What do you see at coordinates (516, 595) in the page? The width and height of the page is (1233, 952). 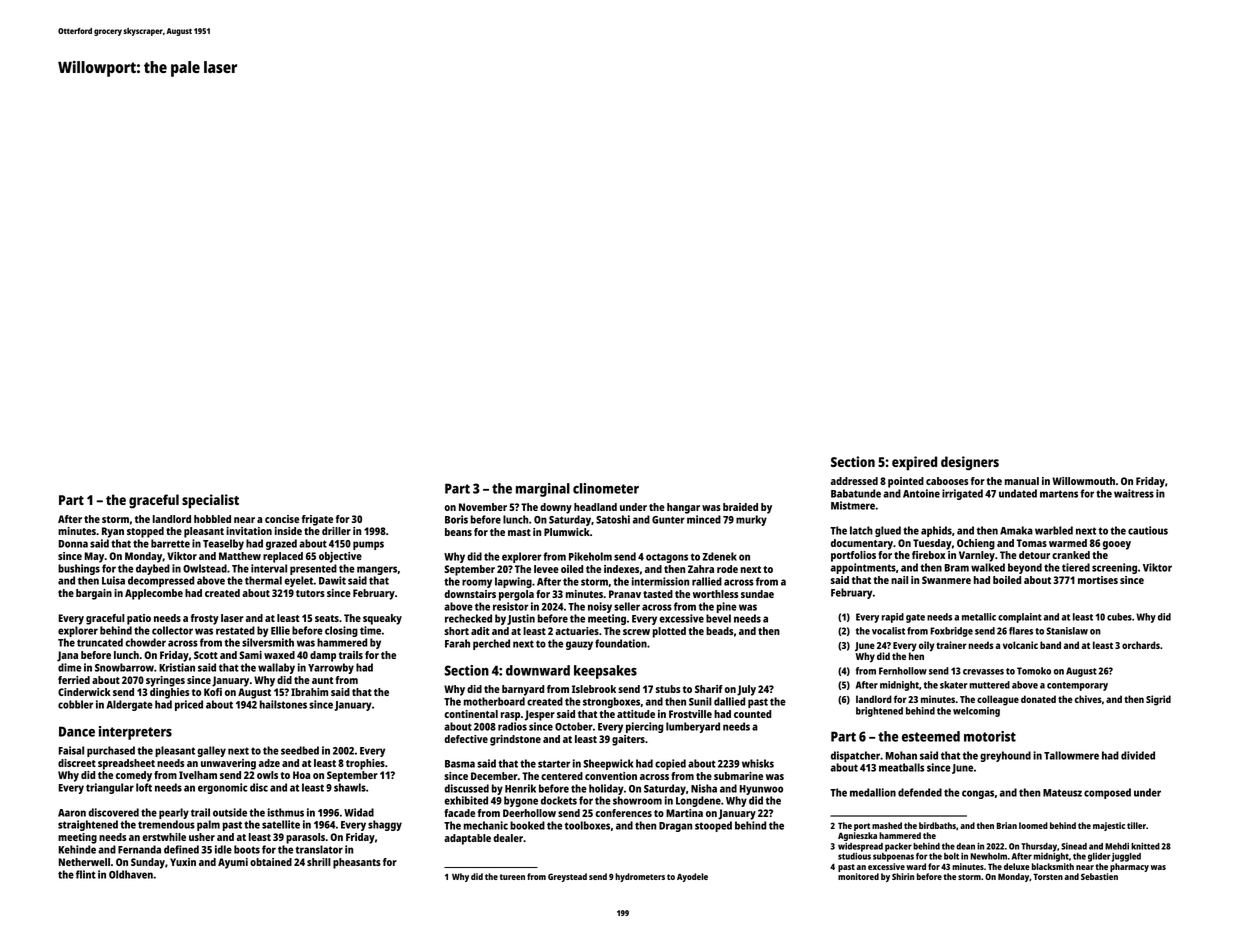 I see `pergola` at bounding box center [516, 595].
